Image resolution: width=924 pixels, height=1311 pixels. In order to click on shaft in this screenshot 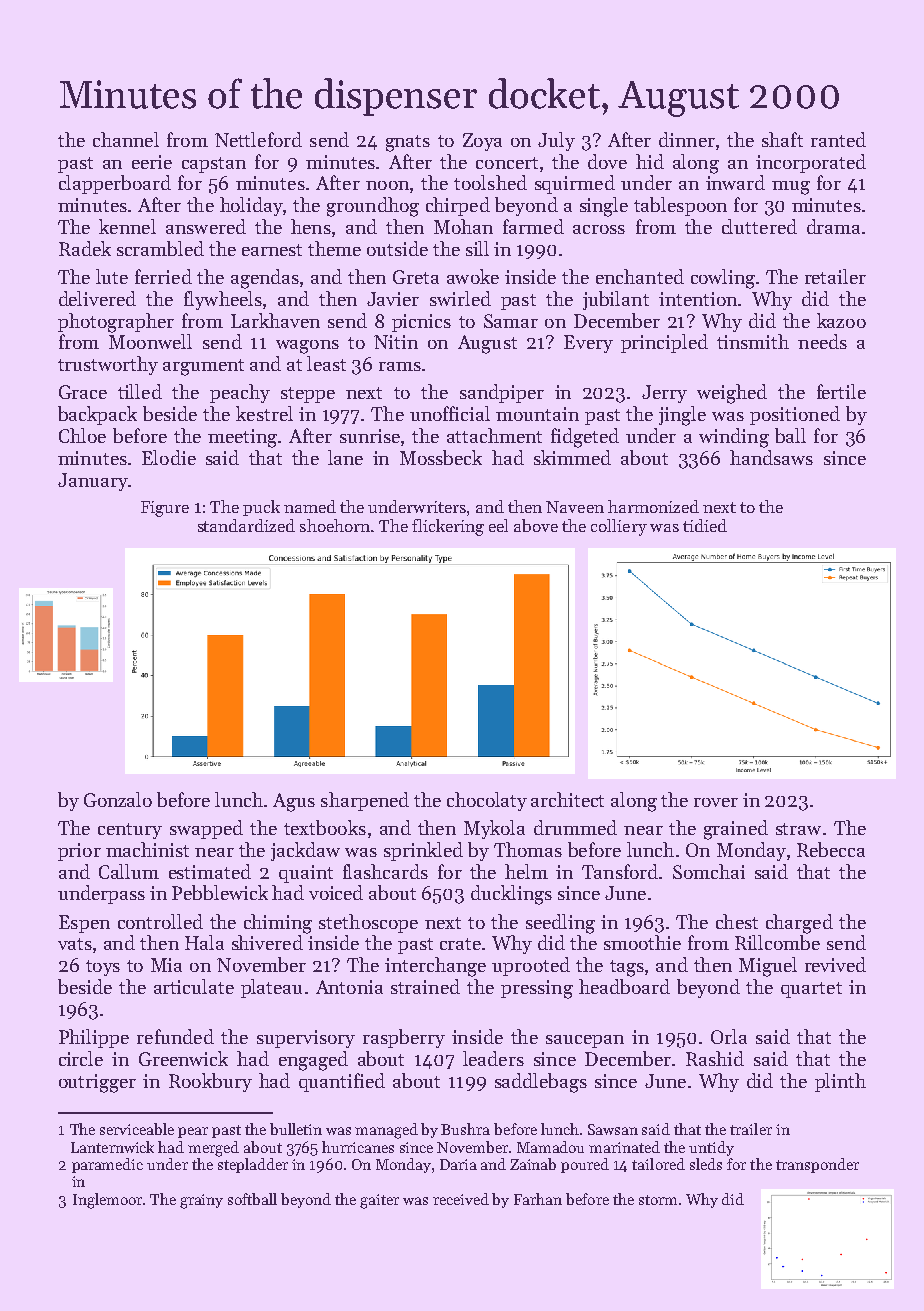, I will do `click(782, 139)`.
